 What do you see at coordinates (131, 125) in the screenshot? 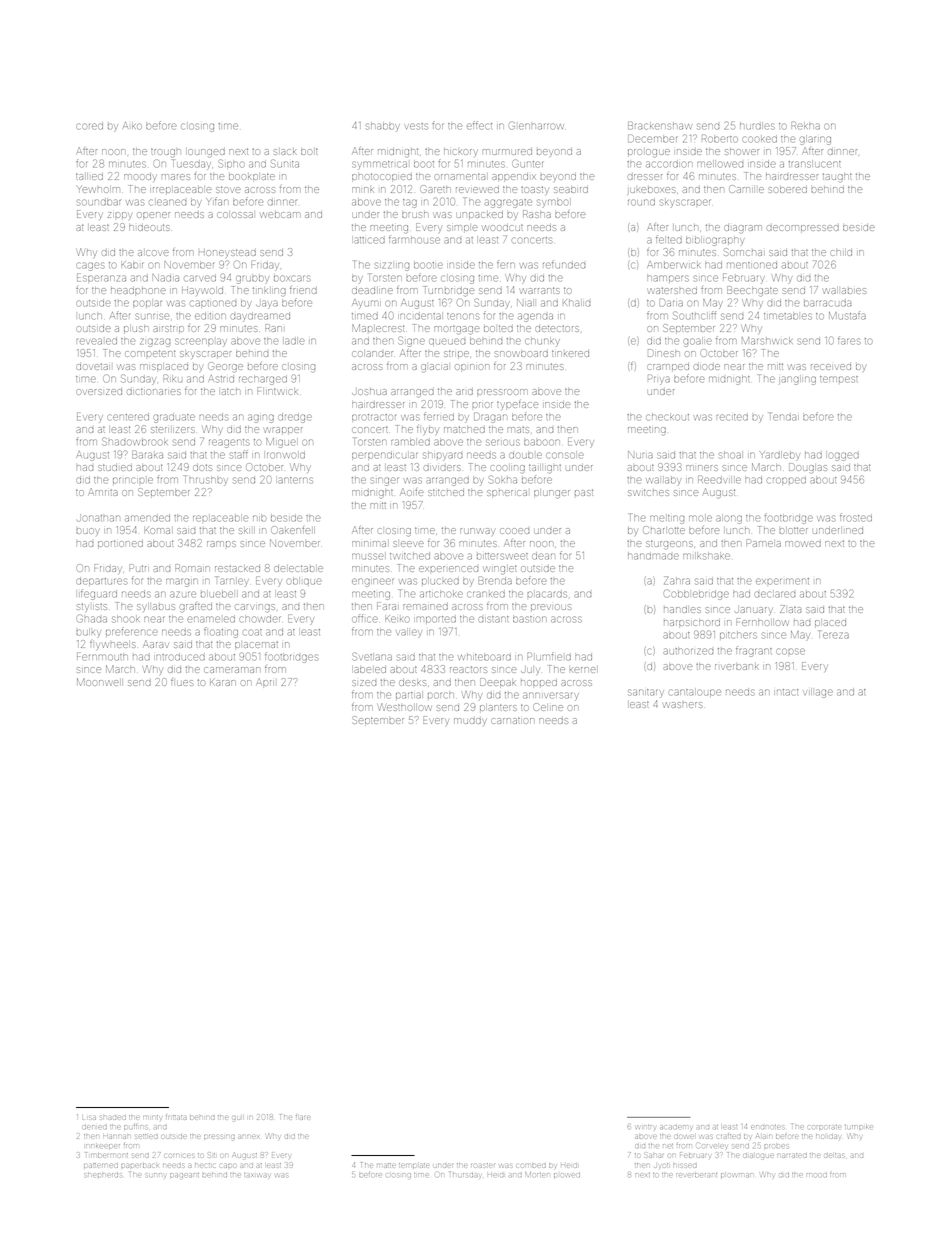
I see `Aiko` at bounding box center [131, 125].
